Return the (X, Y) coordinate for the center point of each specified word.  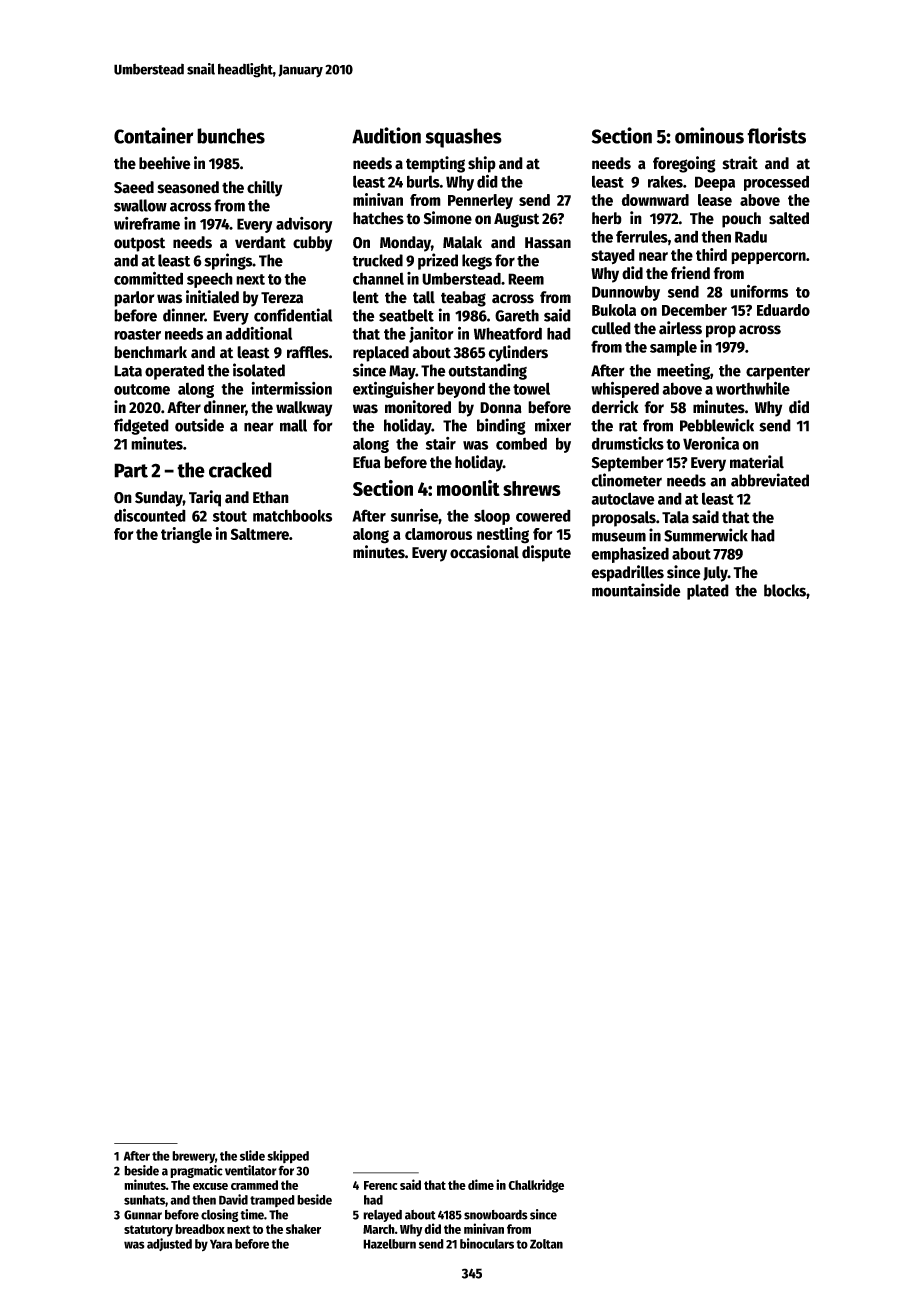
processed (776, 183)
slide (252, 1155)
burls (423, 181)
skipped (288, 1157)
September (627, 464)
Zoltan (546, 1244)
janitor (431, 335)
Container (154, 135)
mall (293, 425)
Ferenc (381, 1185)
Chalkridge (536, 1186)
